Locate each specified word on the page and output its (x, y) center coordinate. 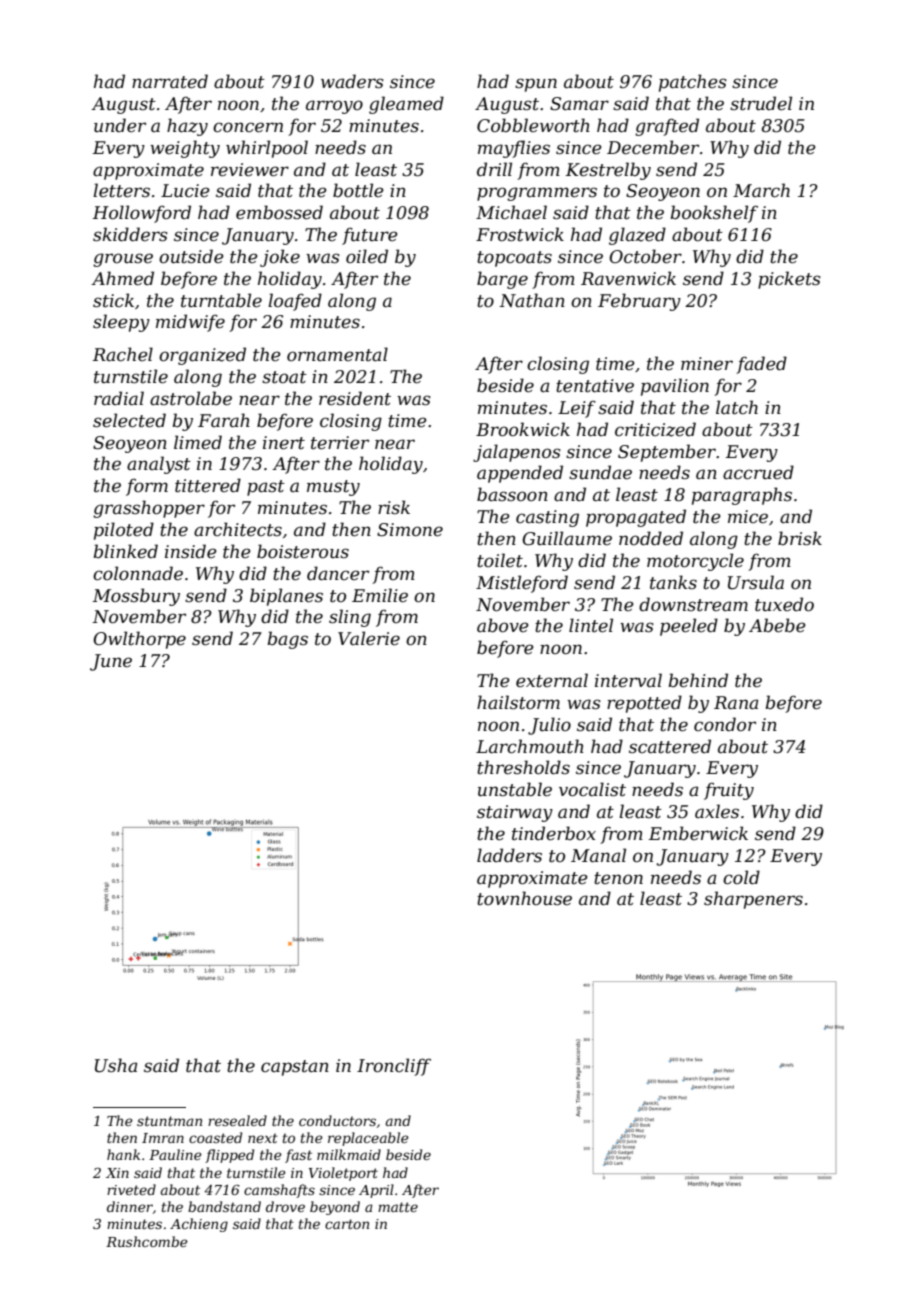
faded (761, 365)
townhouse (524, 898)
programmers (537, 194)
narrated (170, 81)
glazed (637, 236)
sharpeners (753, 900)
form (147, 487)
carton (347, 1224)
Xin (117, 1173)
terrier (340, 443)
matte (398, 1207)
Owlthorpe (139, 640)
